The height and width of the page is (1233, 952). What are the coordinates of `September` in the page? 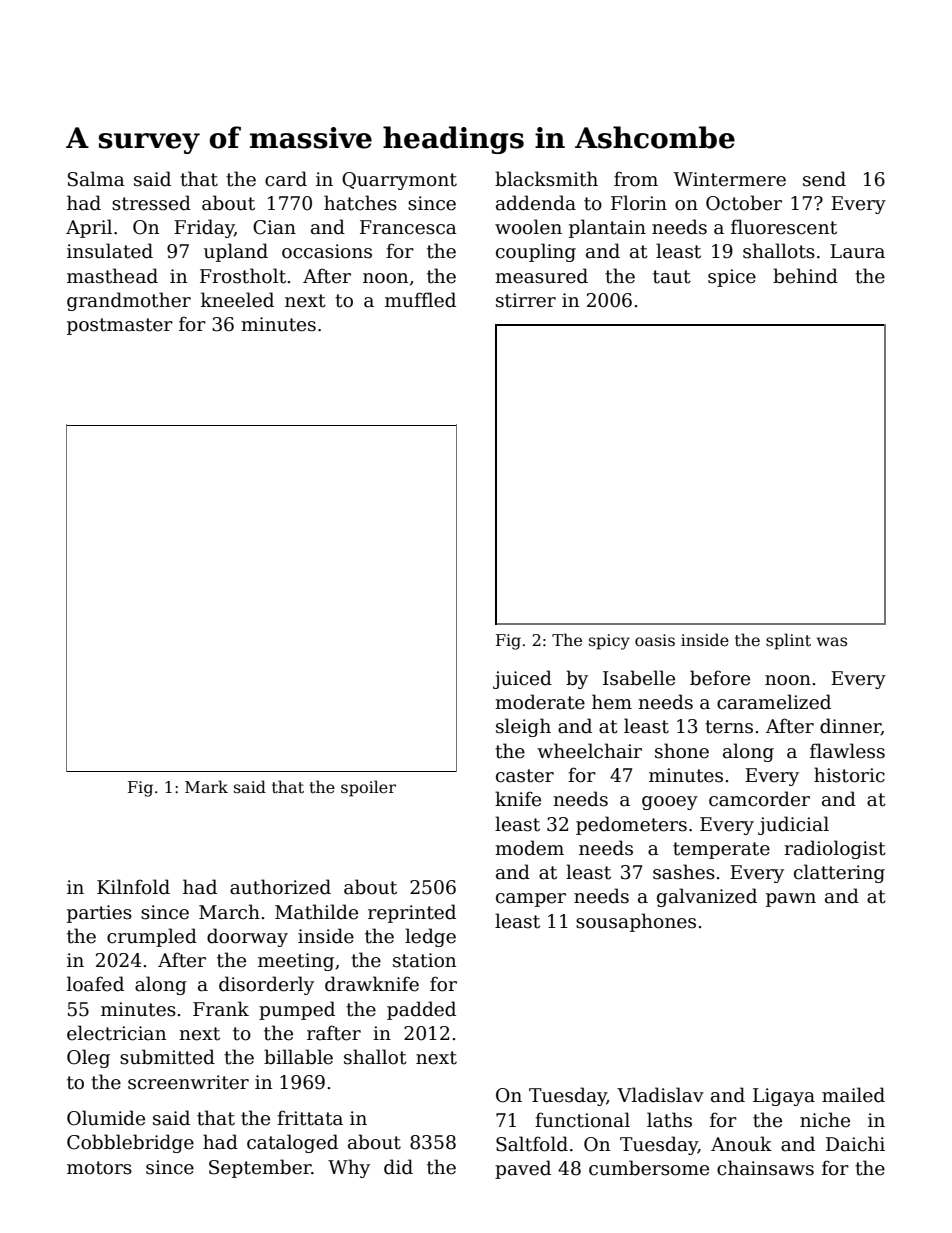 It's located at (260, 1168).
